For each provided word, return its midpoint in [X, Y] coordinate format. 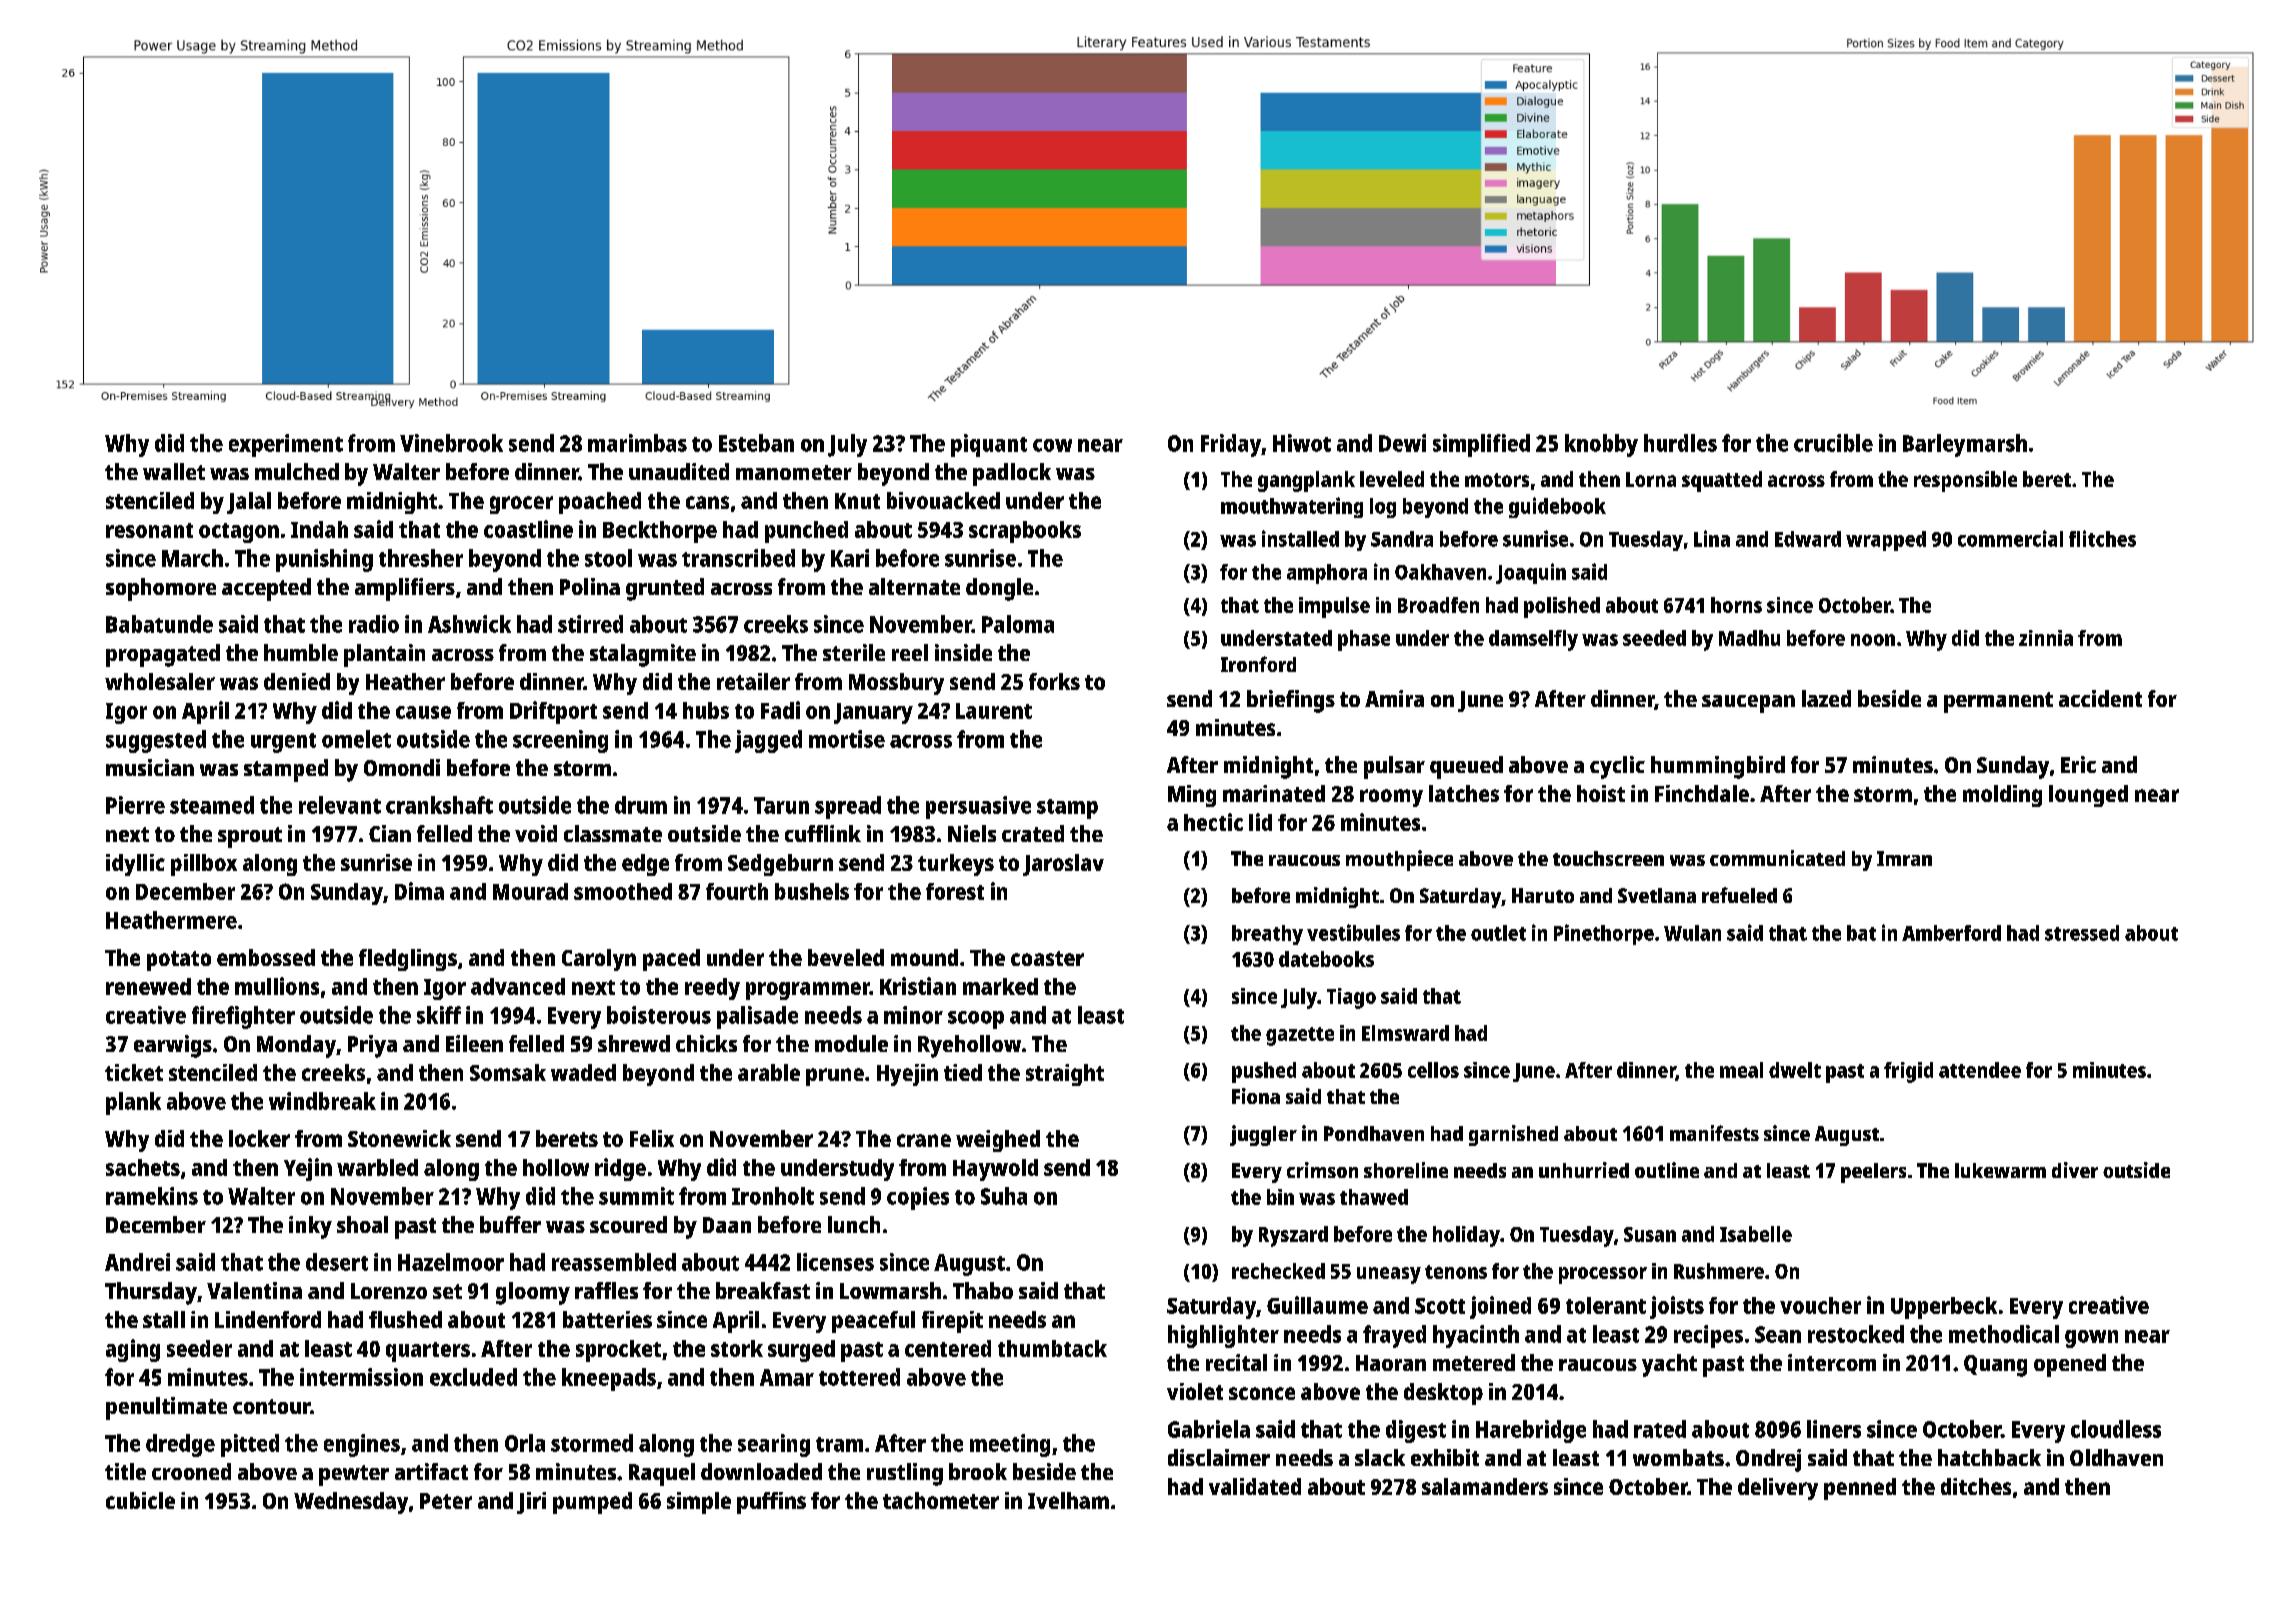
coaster [1047, 958]
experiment [286, 445]
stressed [2082, 933]
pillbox [204, 865]
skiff [439, 1015]
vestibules [1353, 932]
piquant [989, 445]
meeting [1010, 1445]
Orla [525, 1443]
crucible [1833, 443]
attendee [1980, 1070]
